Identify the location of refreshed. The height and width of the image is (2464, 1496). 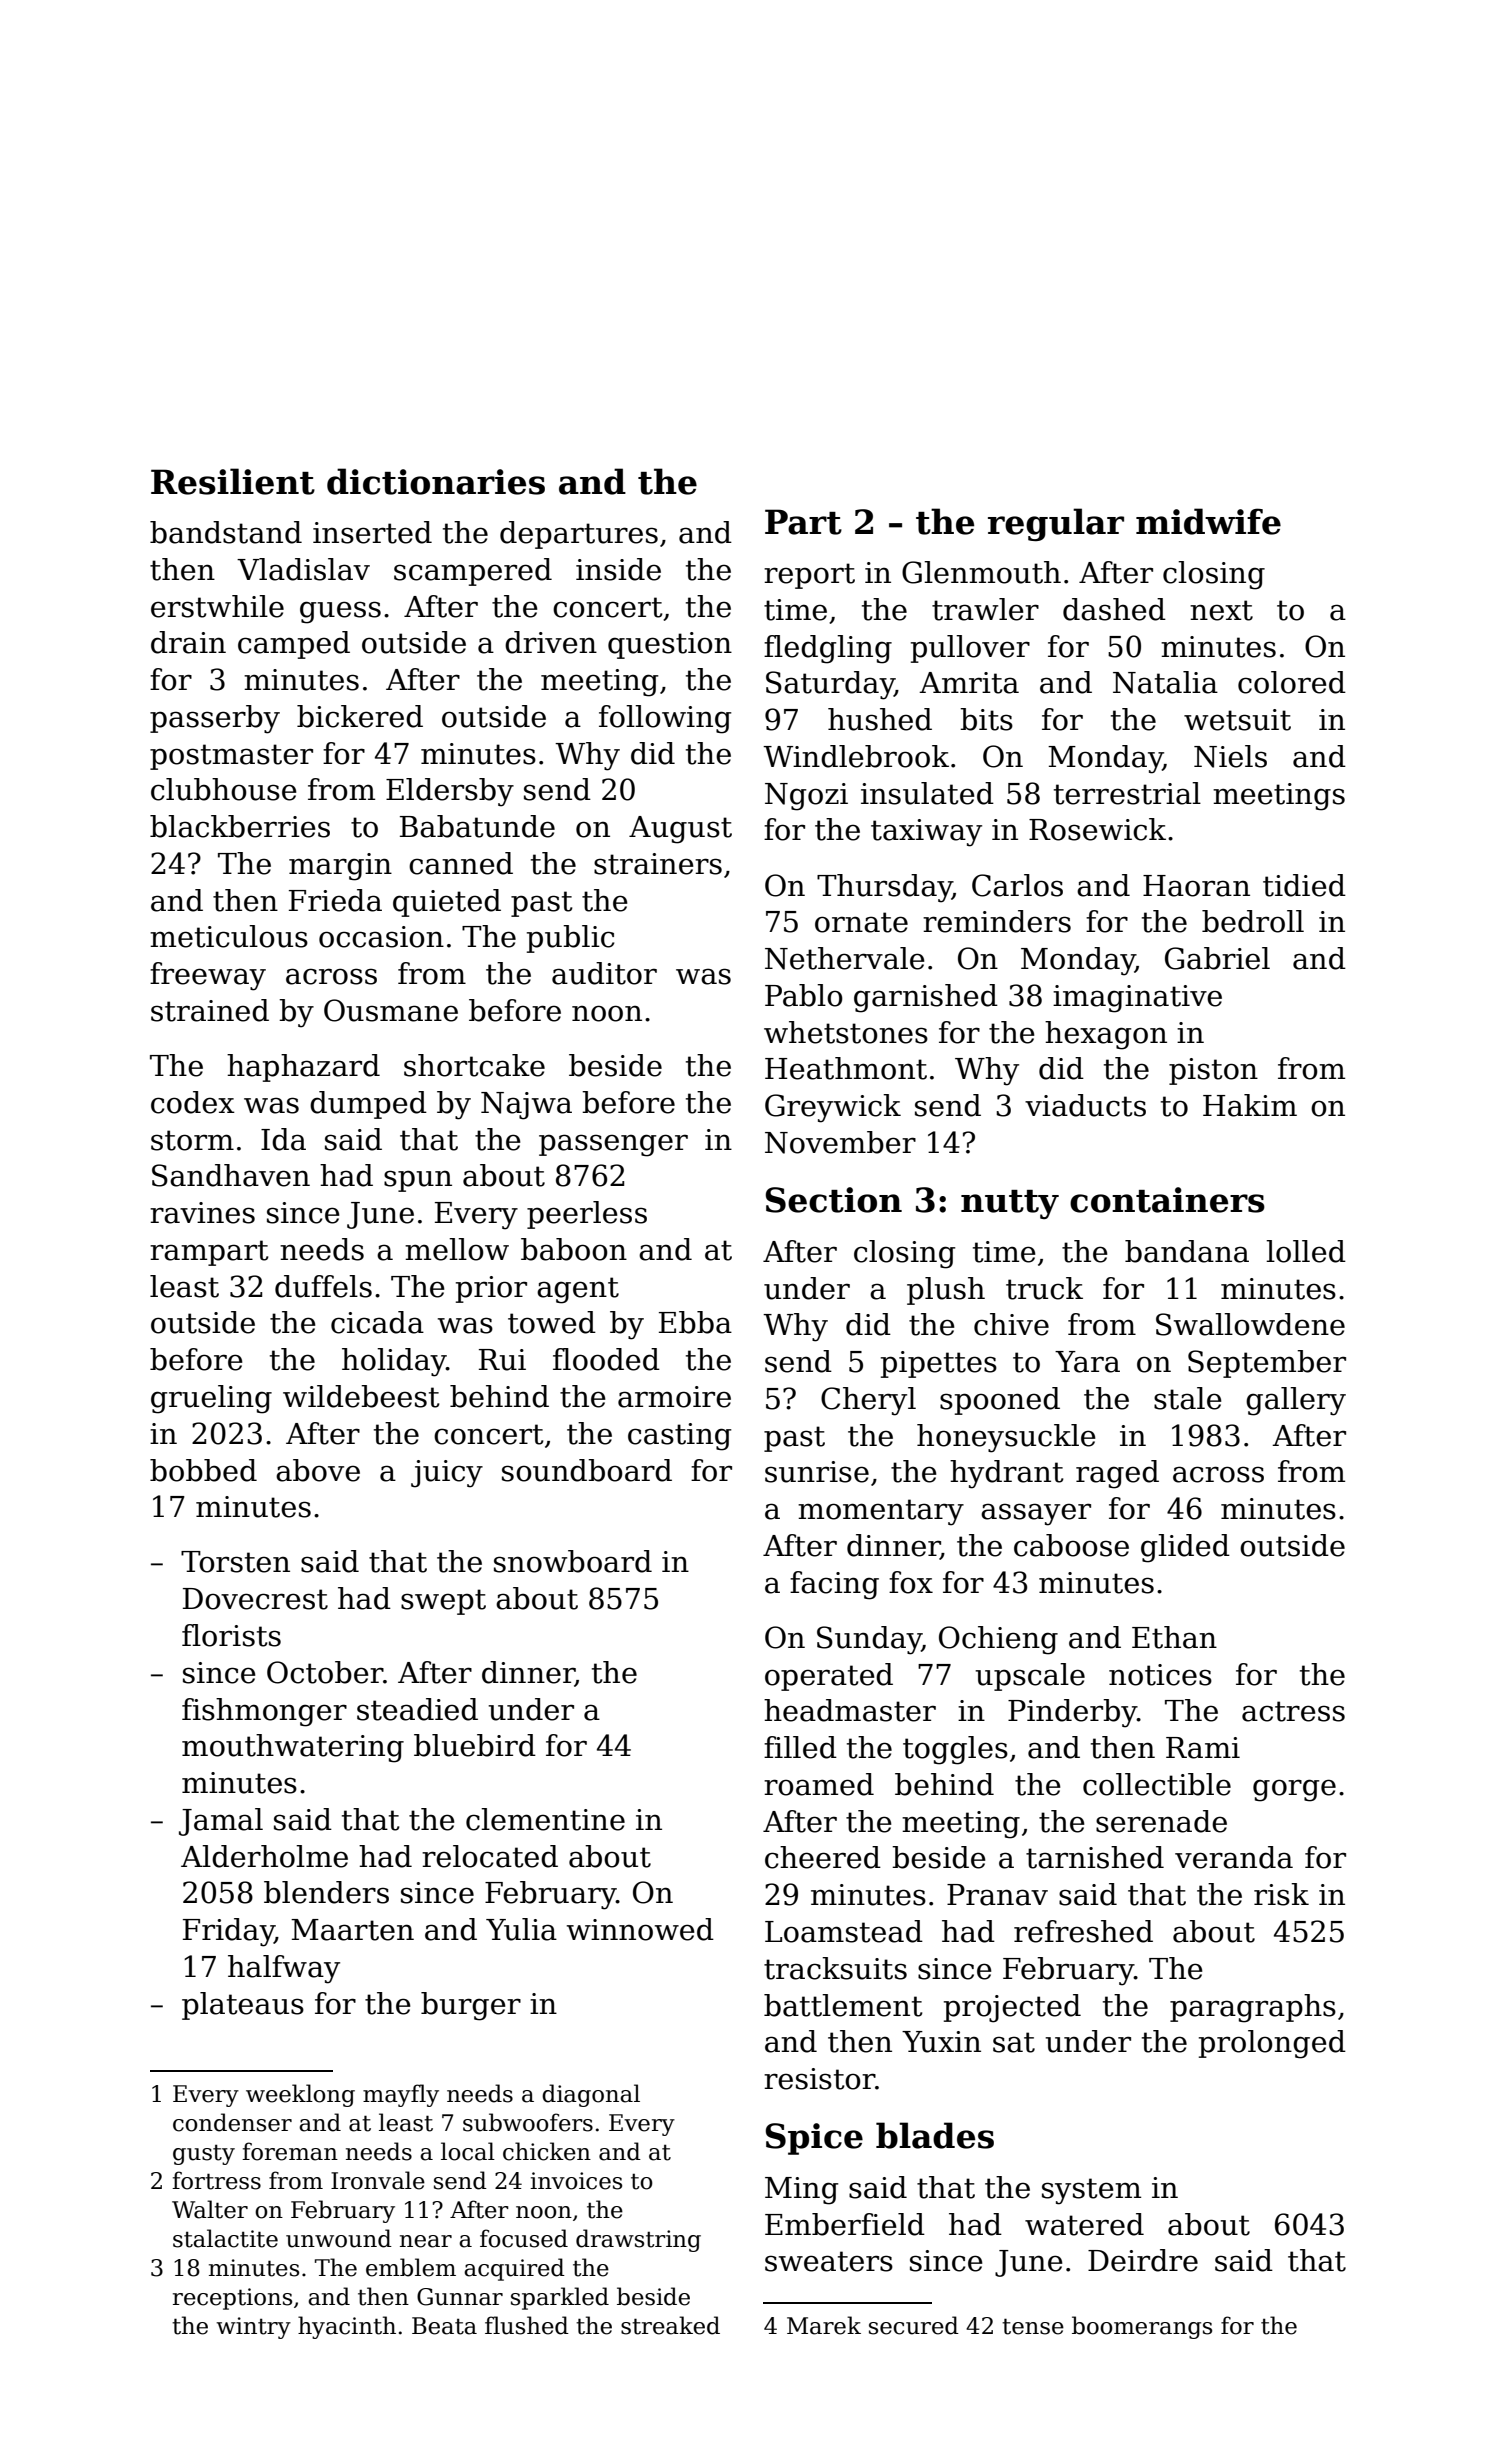
(1083, 1931).
